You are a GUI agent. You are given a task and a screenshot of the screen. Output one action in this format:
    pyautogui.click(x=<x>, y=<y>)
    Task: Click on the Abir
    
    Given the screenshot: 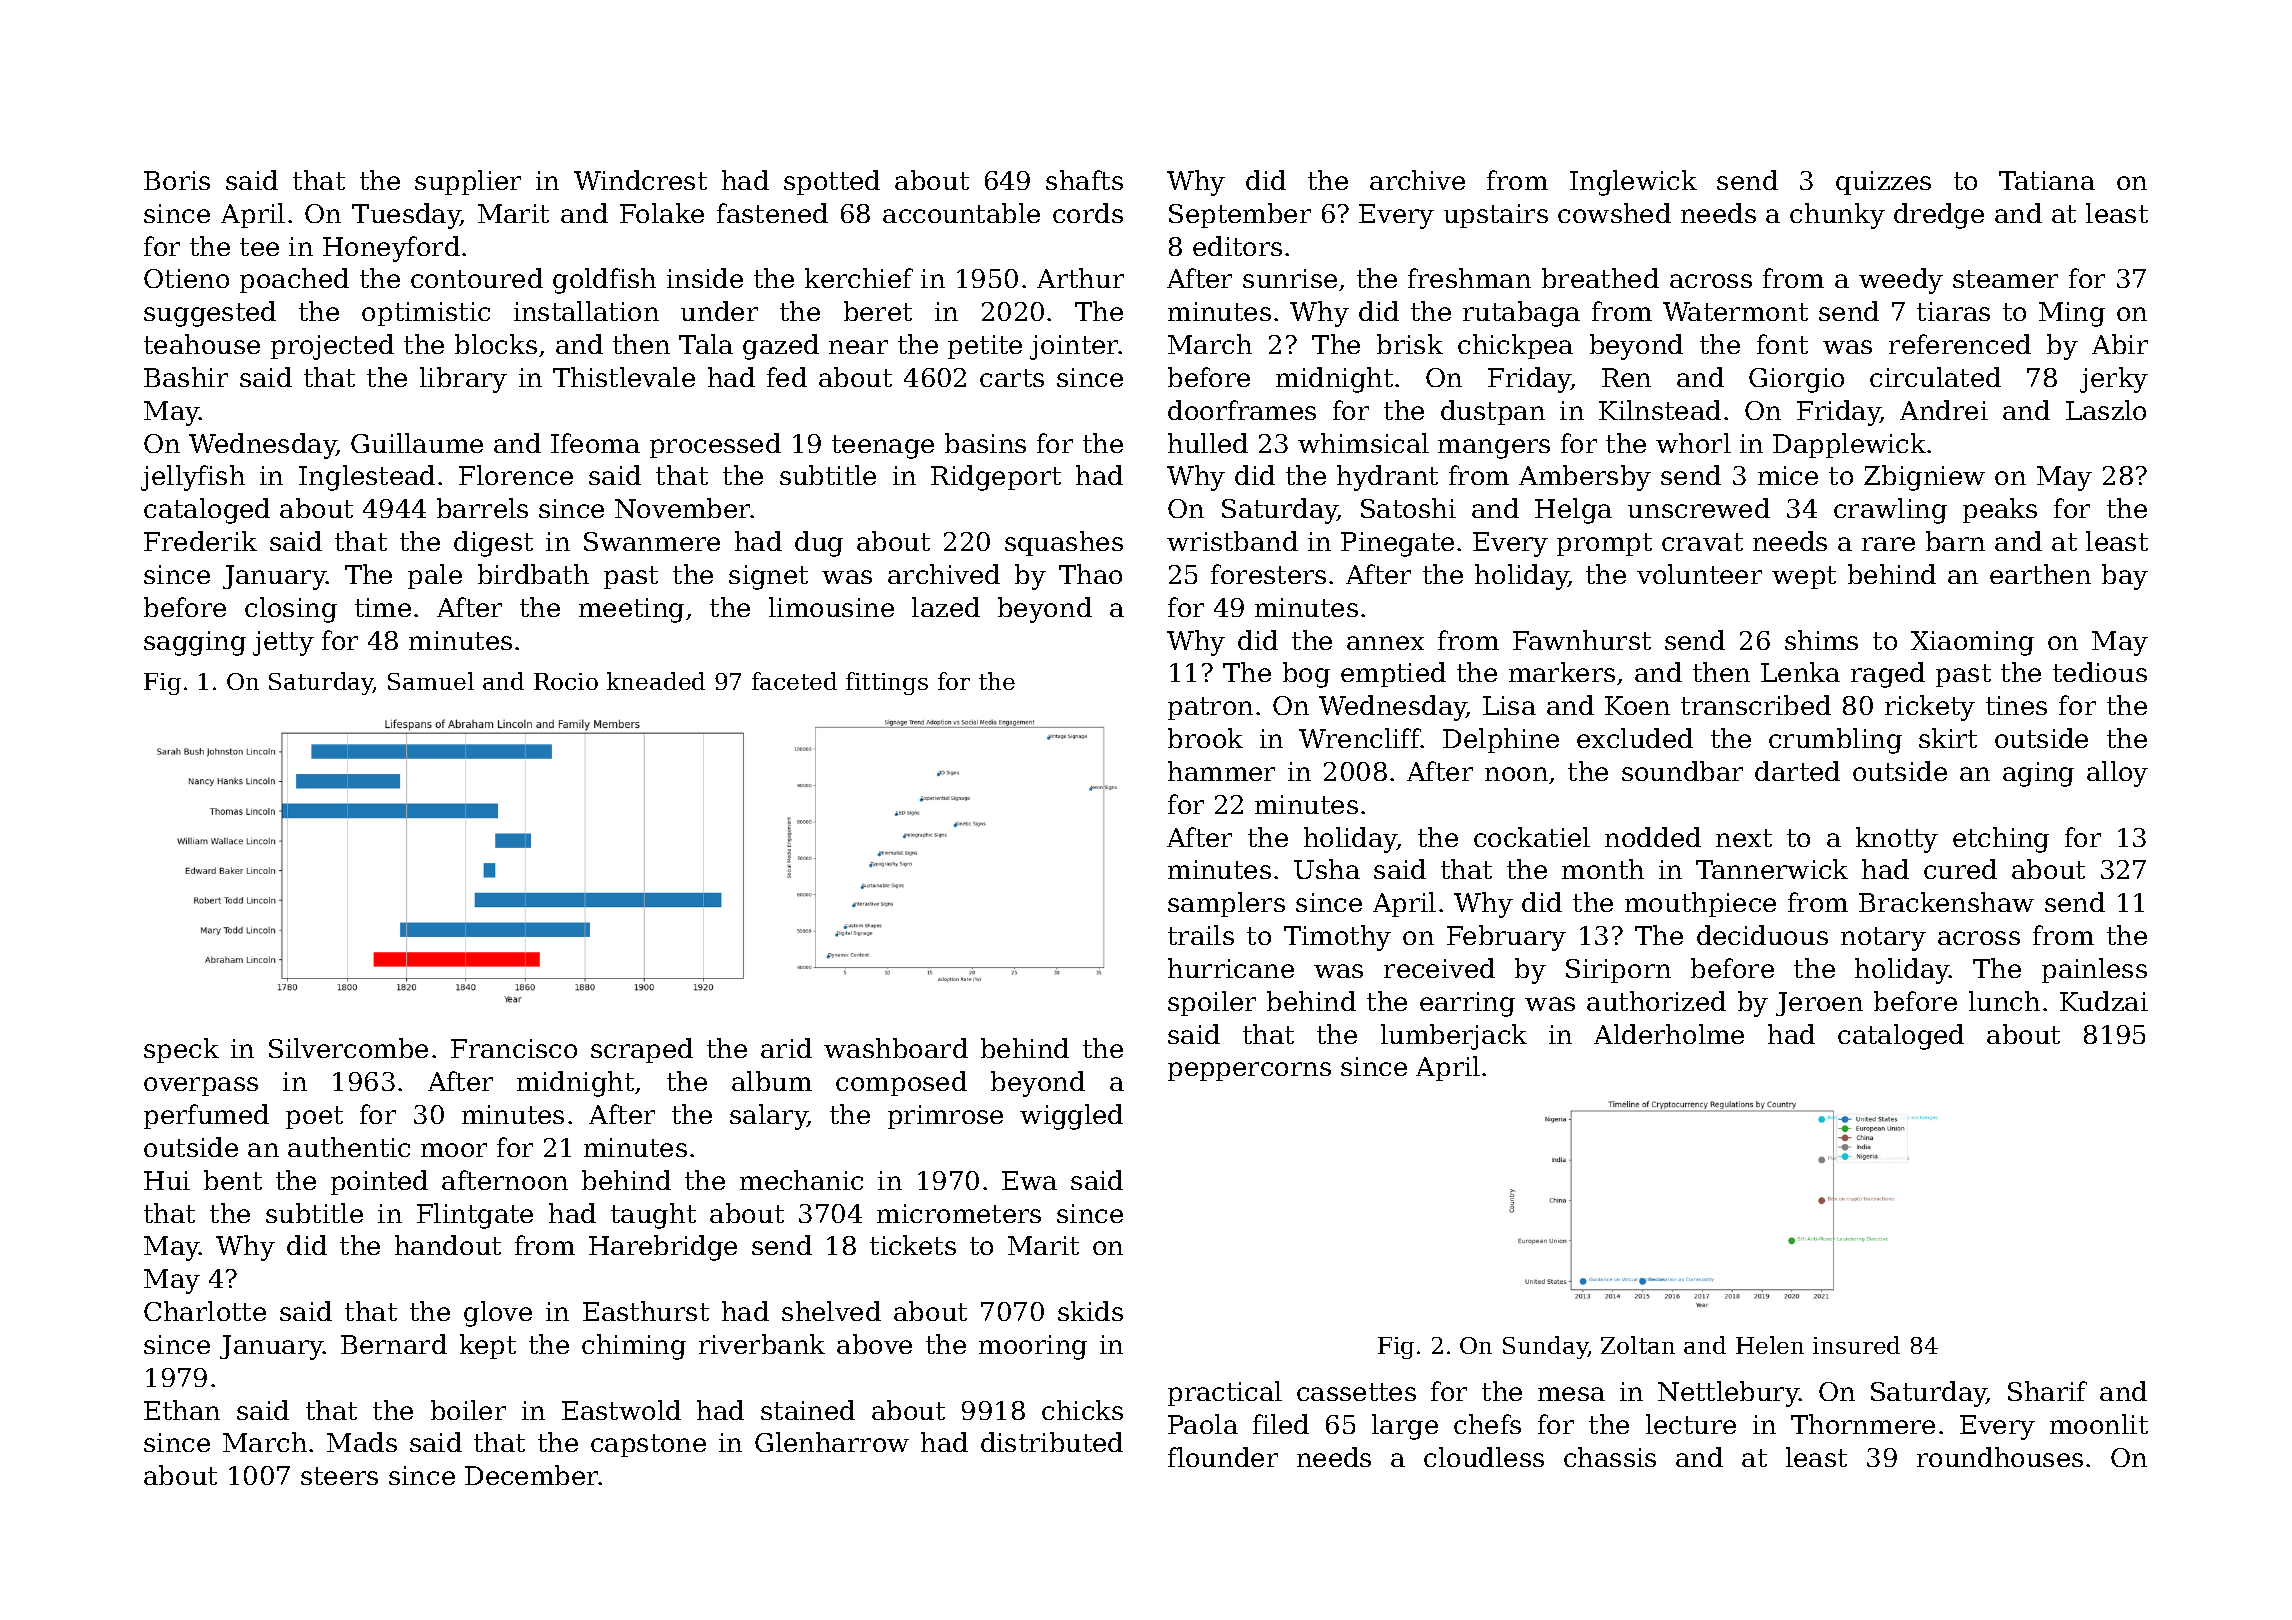 What is the action you would take?
    pyautogui.click(x=2120, y=344)
